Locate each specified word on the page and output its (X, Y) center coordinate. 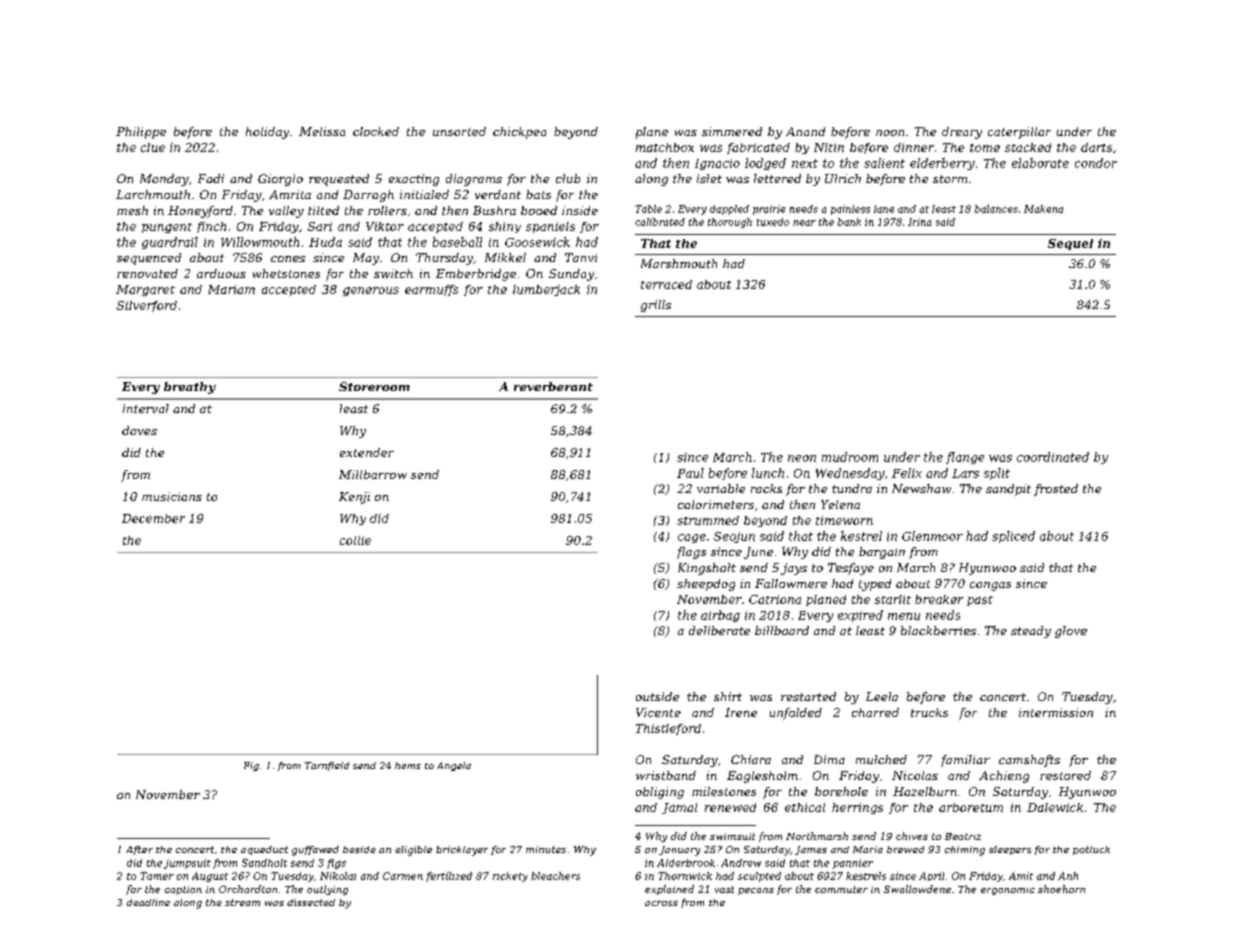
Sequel (1070, 244)
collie (355, 540)
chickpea (519, 133)
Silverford (147, 306)
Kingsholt (707, 569)
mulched (881, 759)
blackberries (938, 630)
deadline (148, 902)
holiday (267, 133)
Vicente (658, 712)
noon (890, 133)
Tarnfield (327, 766)
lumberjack (546, 290)
